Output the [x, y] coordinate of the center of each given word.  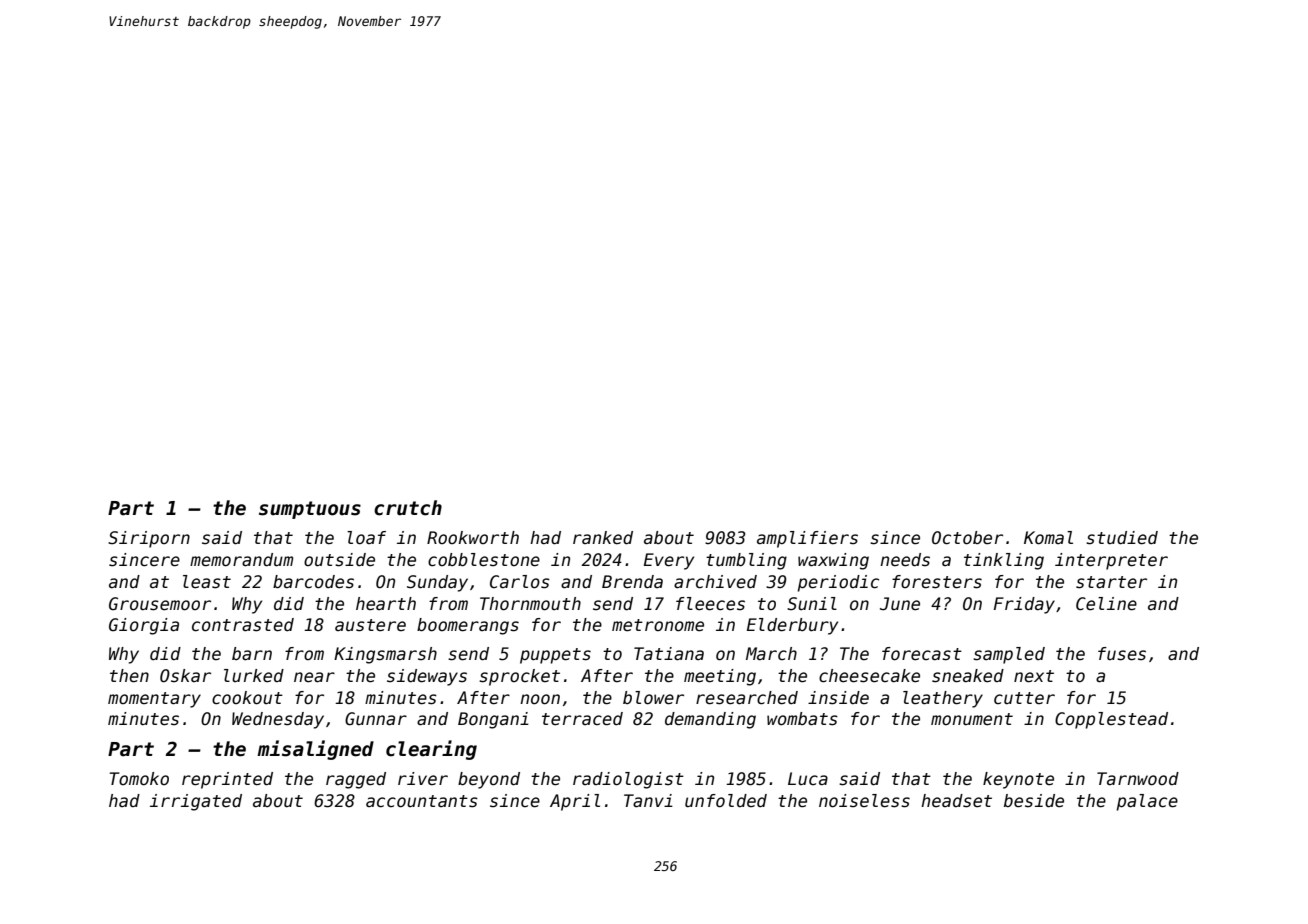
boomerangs [468, 626]
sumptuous [310, 510]
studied [1122, 538]
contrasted [243, 625]
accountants [422, 801]
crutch [408, 508]
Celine [1106, 604]
